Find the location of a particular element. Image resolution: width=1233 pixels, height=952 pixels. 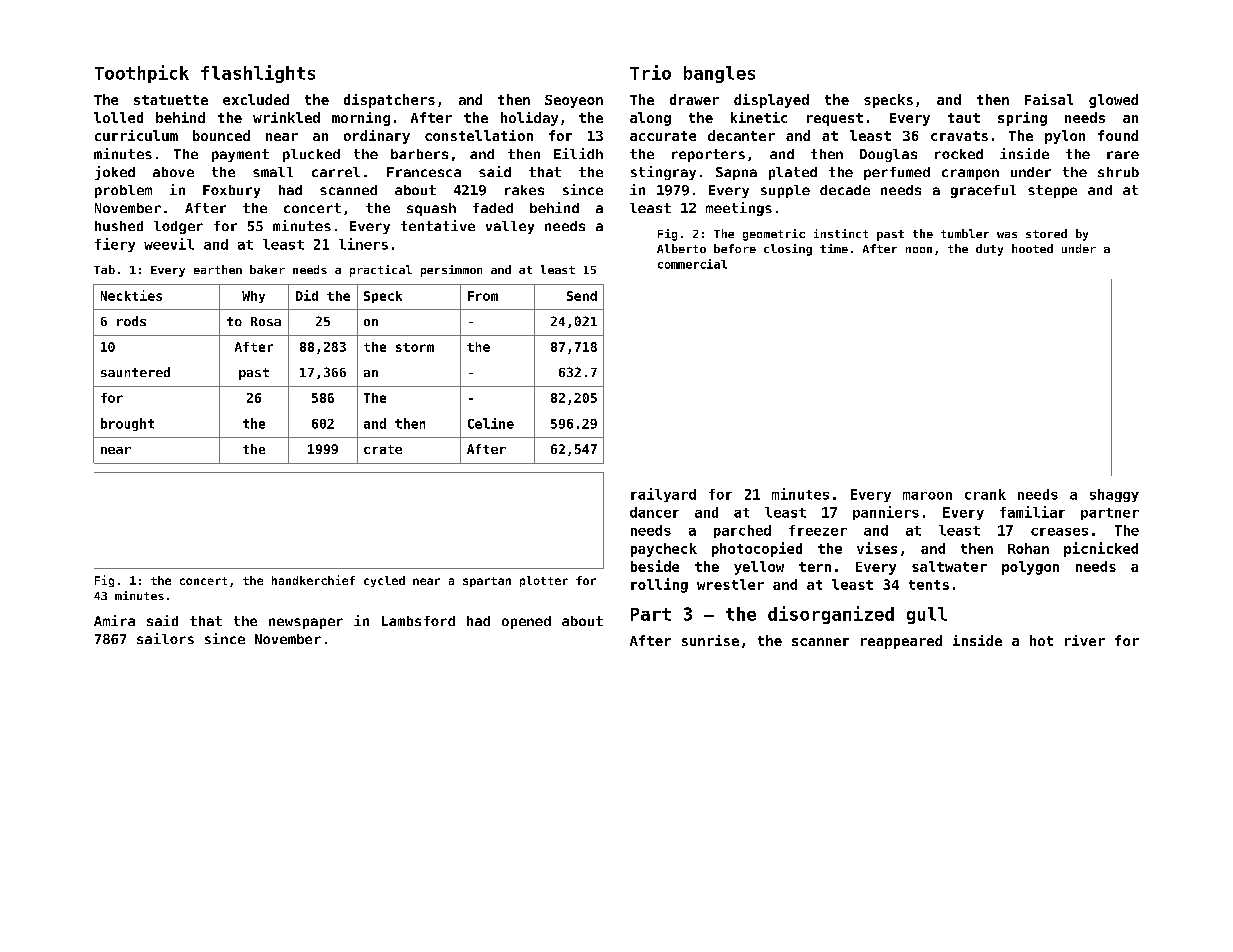

storm is located at coordinates (415, 347).
